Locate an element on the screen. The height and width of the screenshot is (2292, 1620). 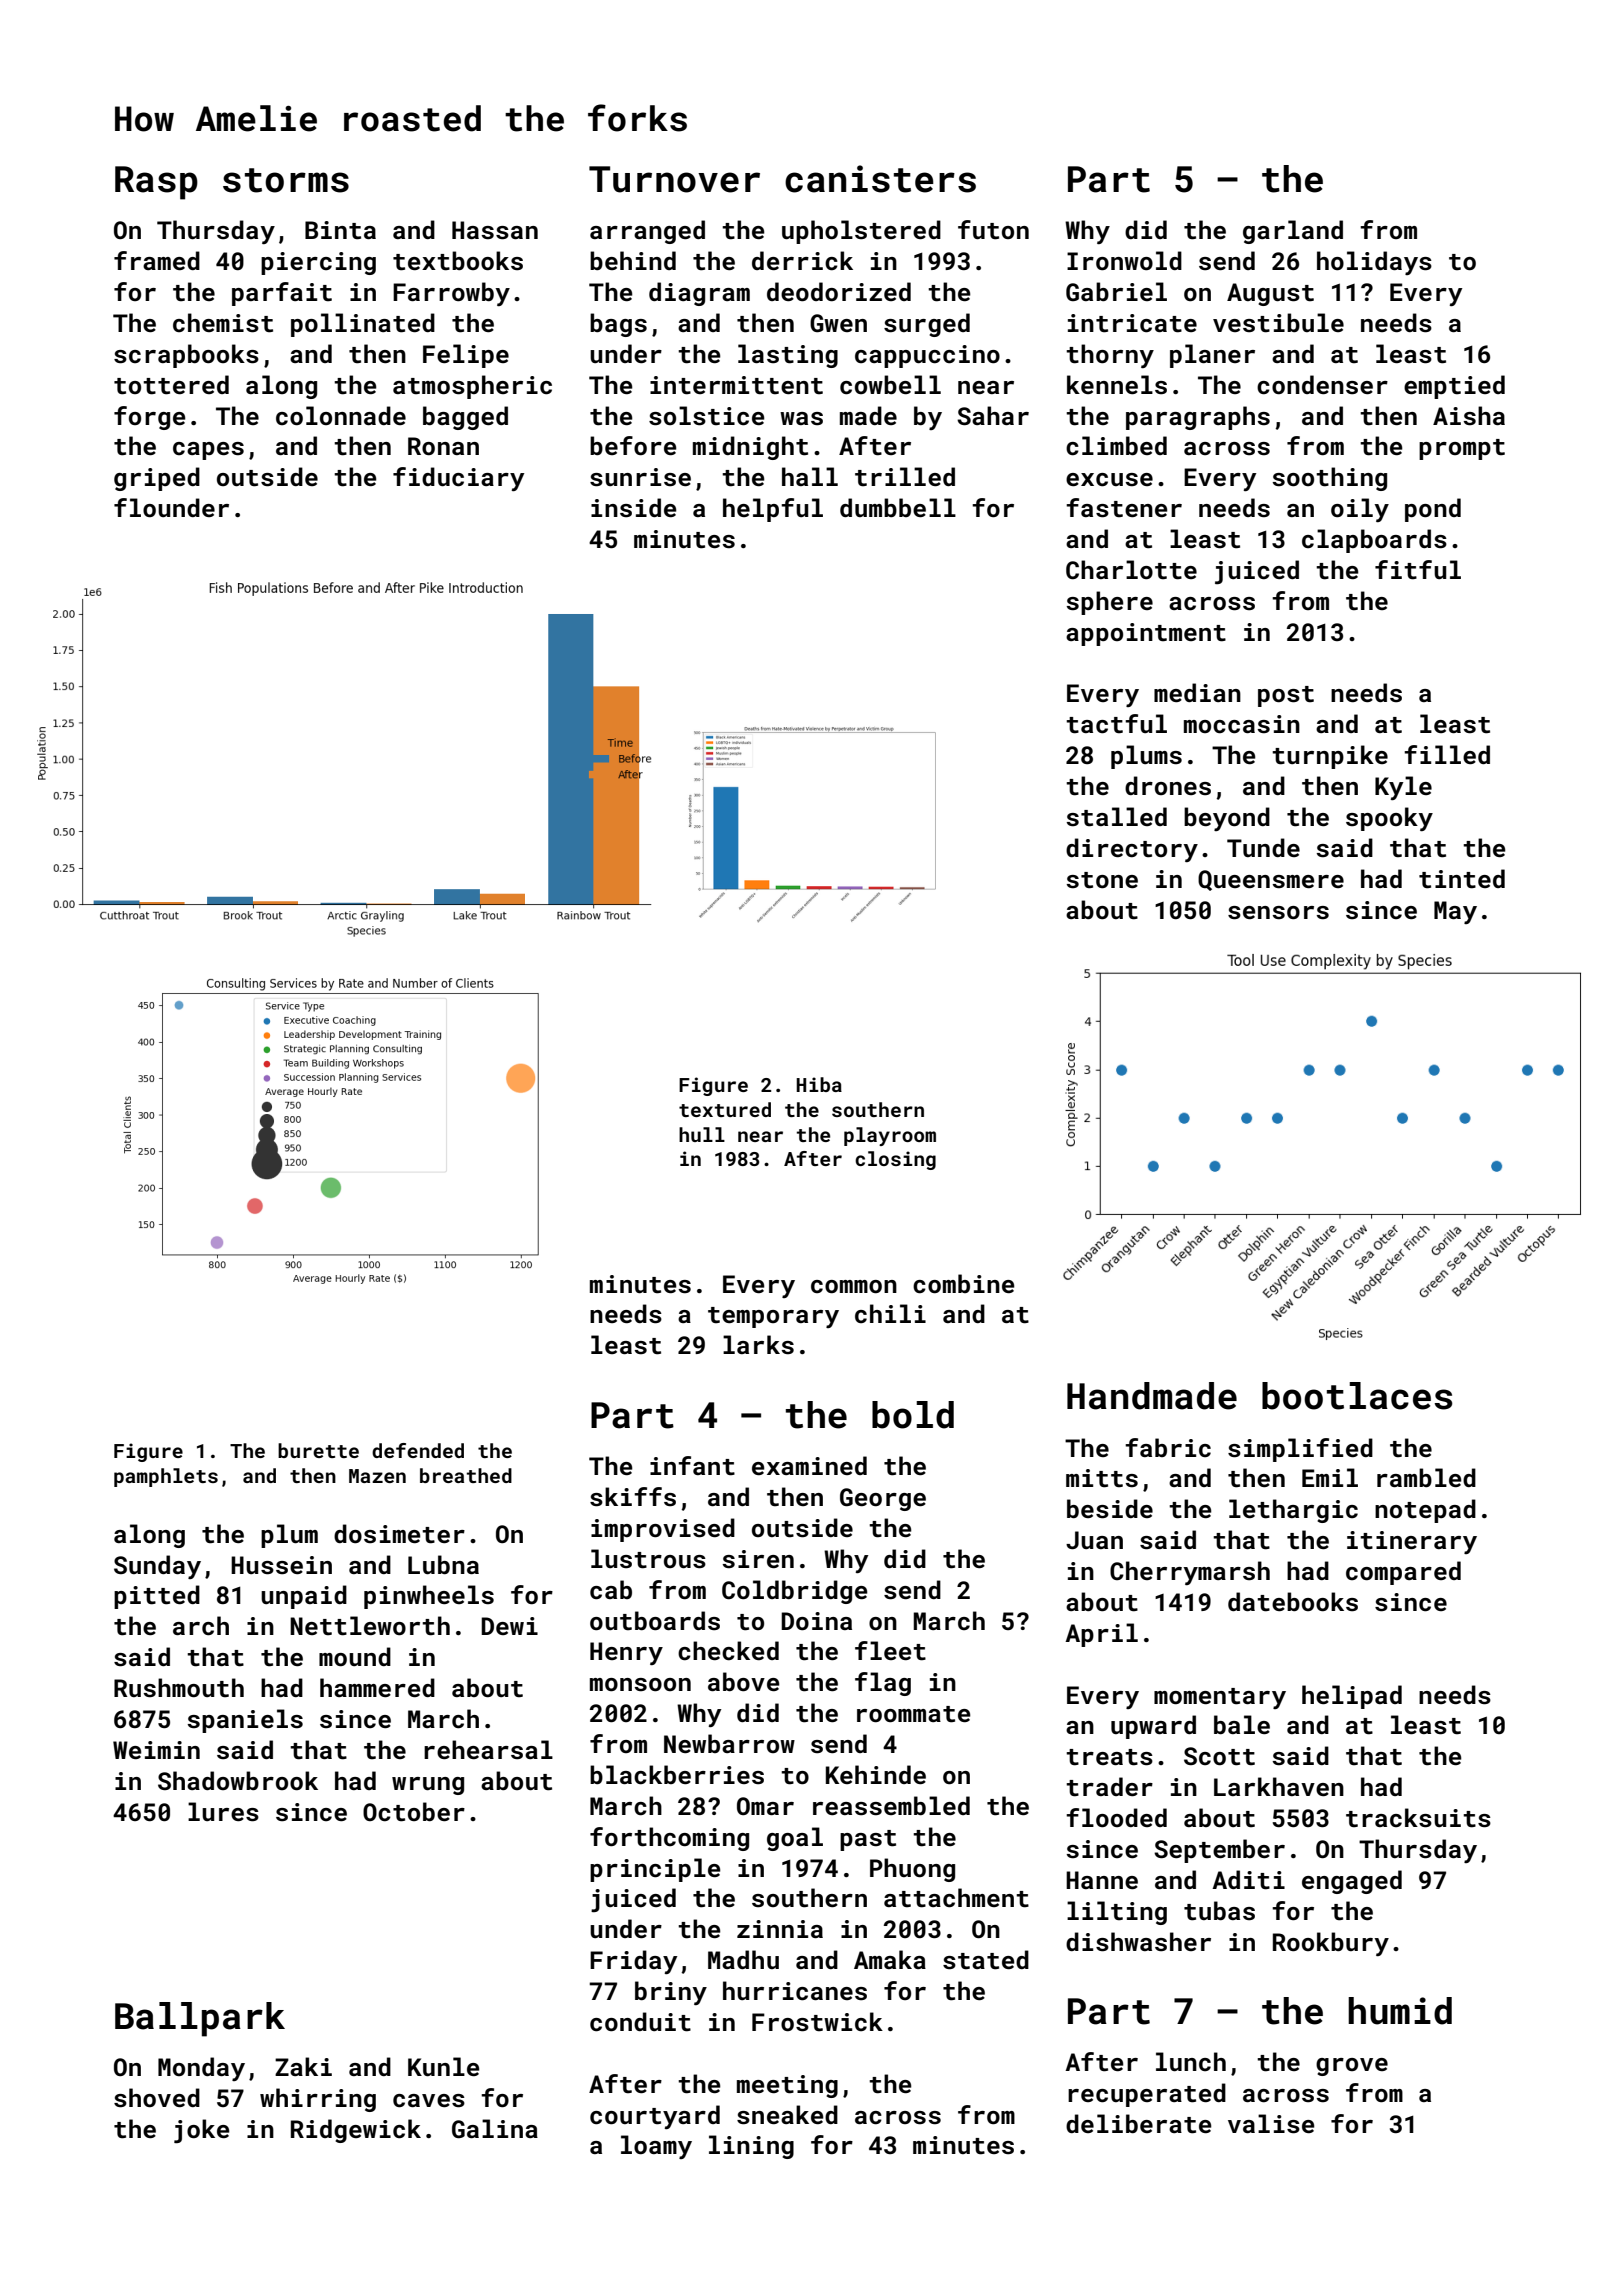
planer is located at coordinates (1212, 356).
